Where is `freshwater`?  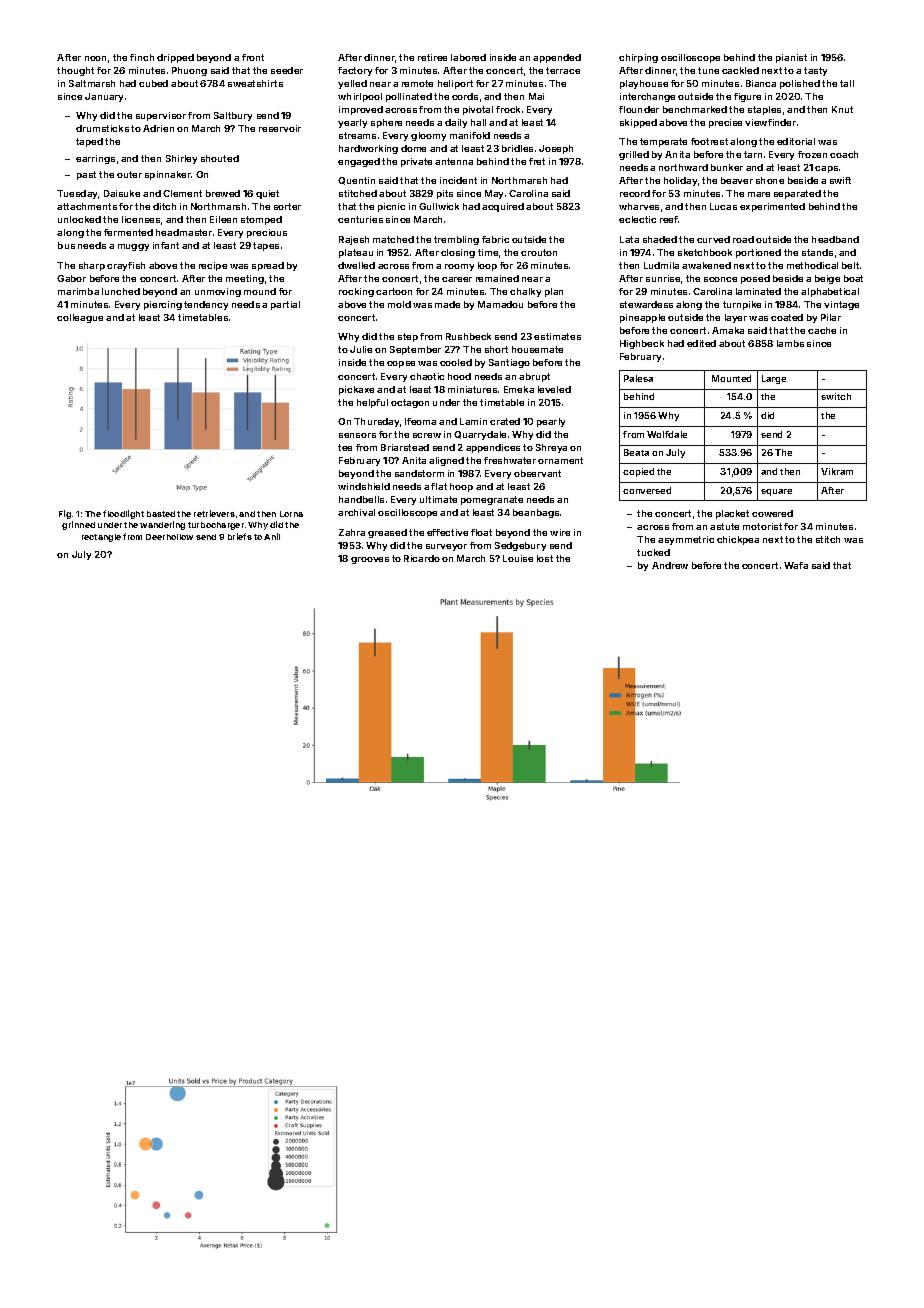 freshwater is located at coordinates (510, 460).
